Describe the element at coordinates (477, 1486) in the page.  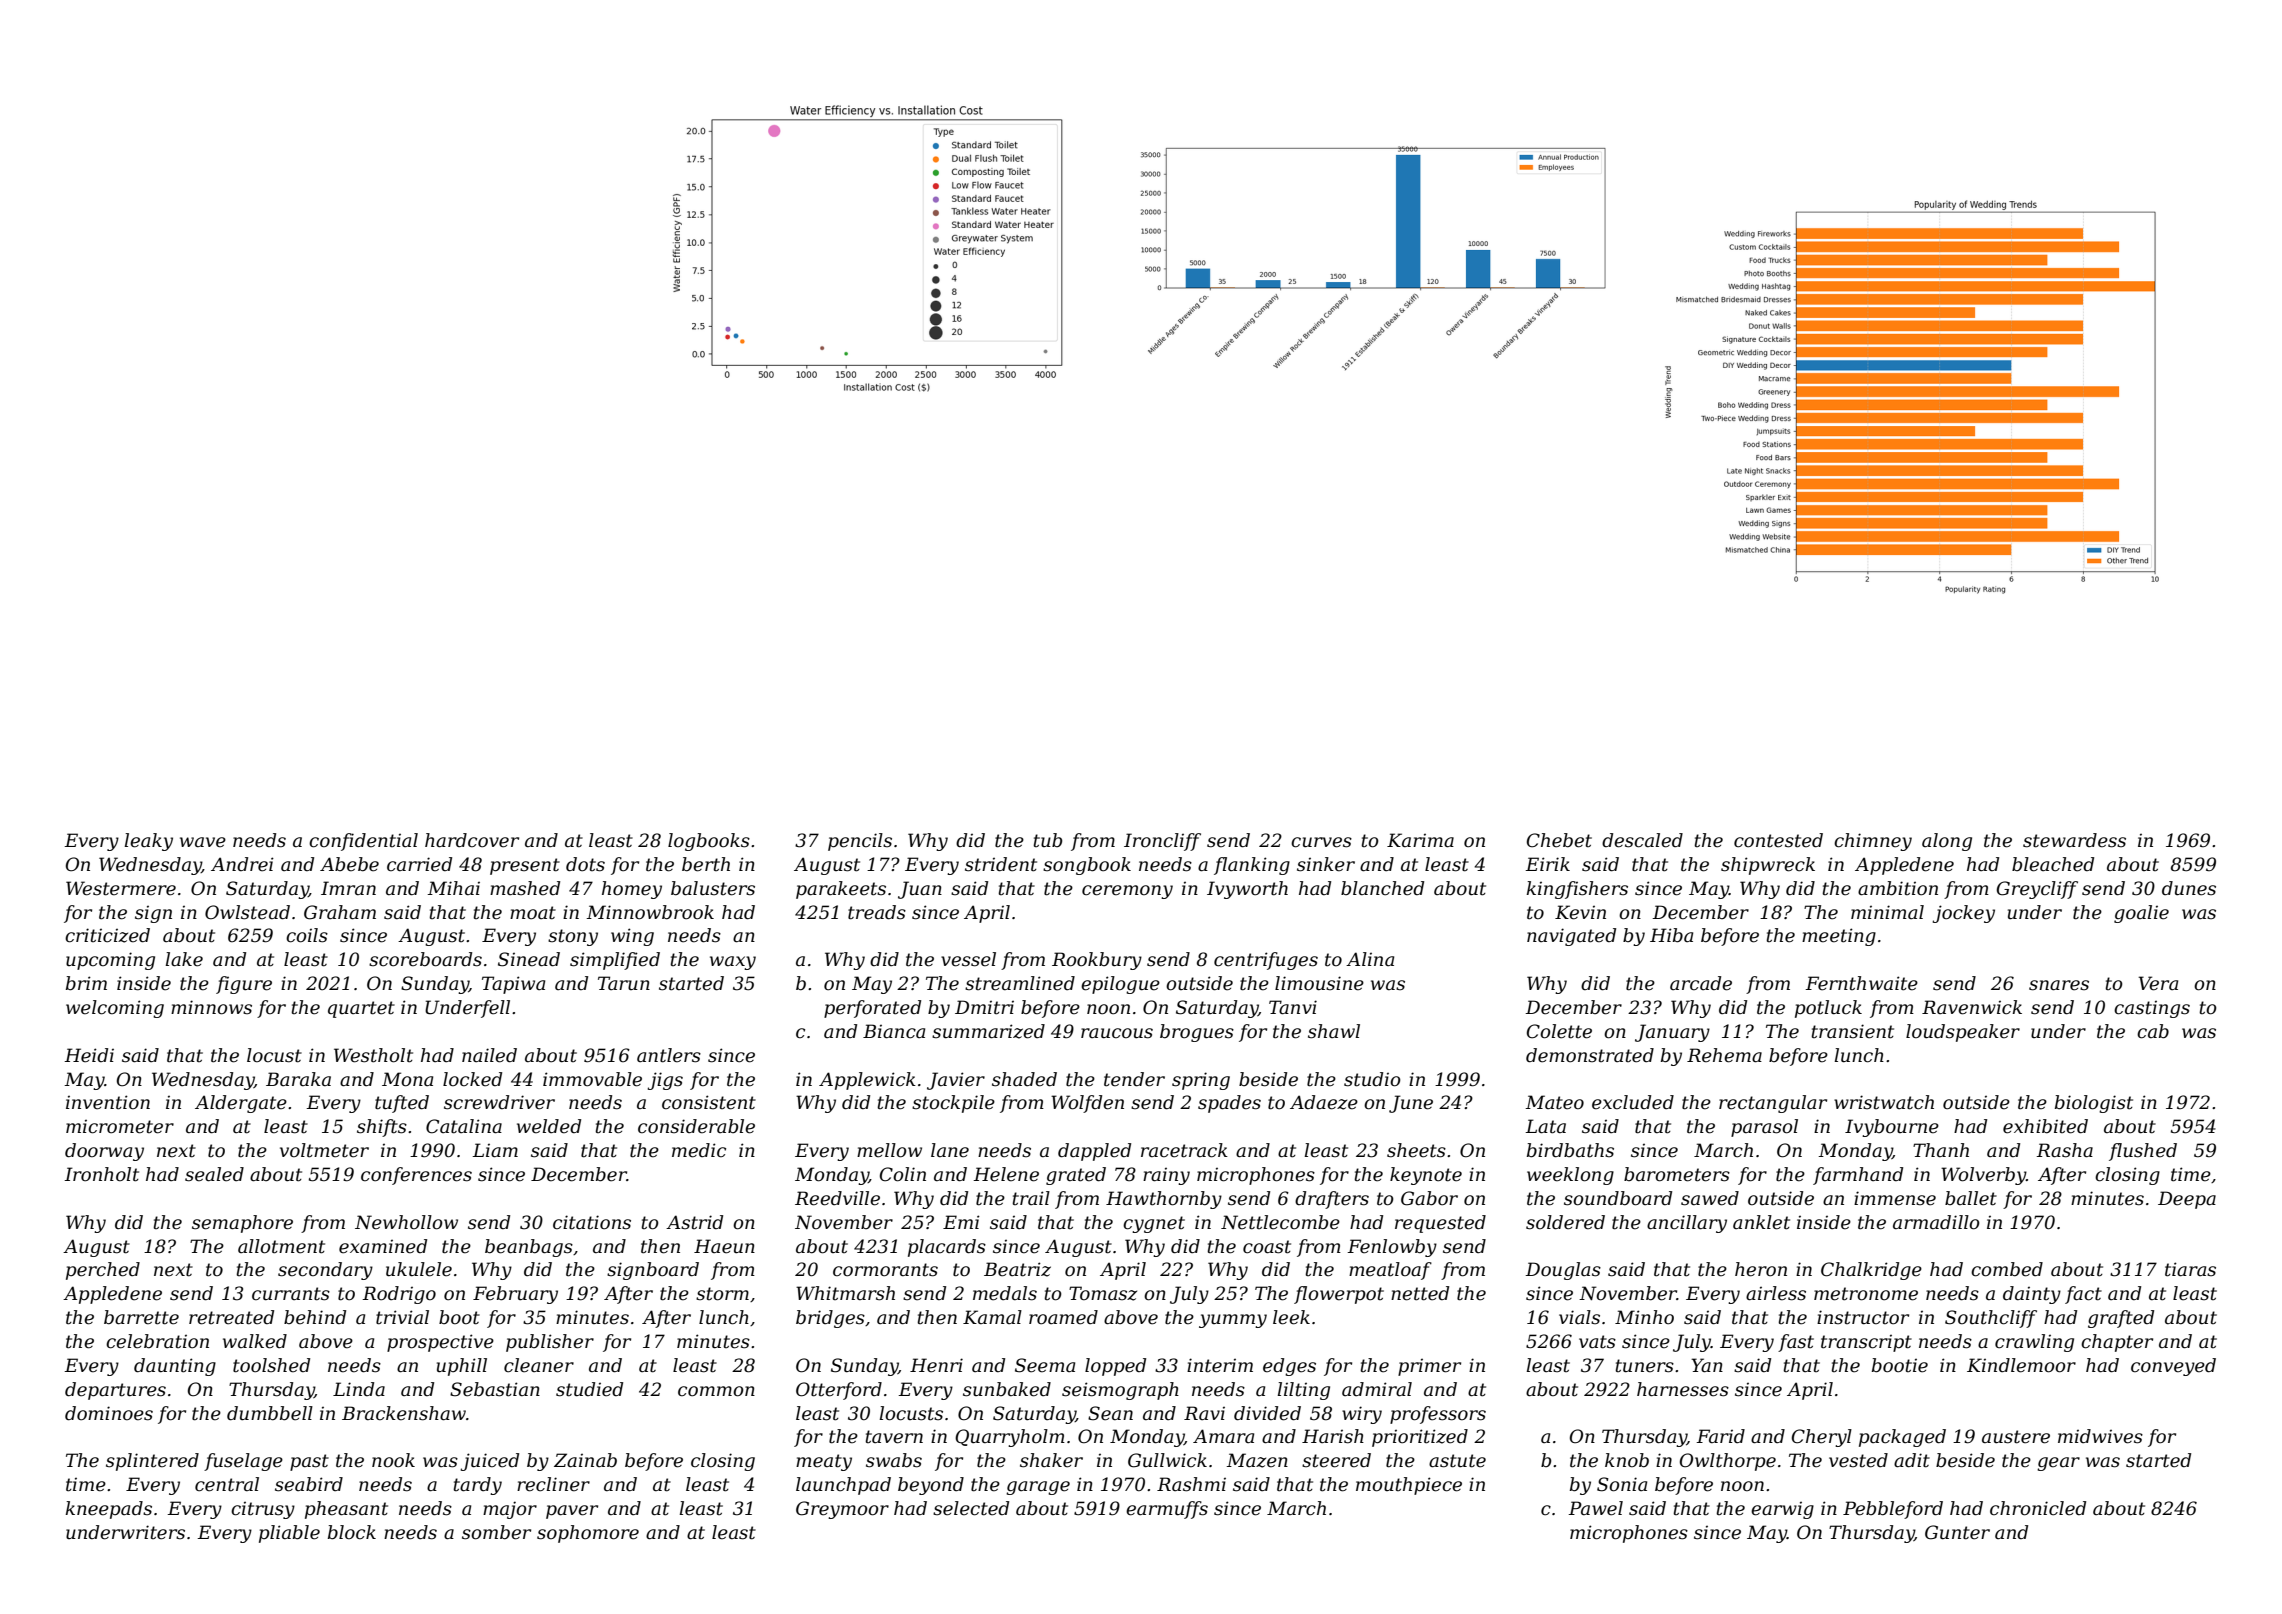
I see `tardy` at that location.
